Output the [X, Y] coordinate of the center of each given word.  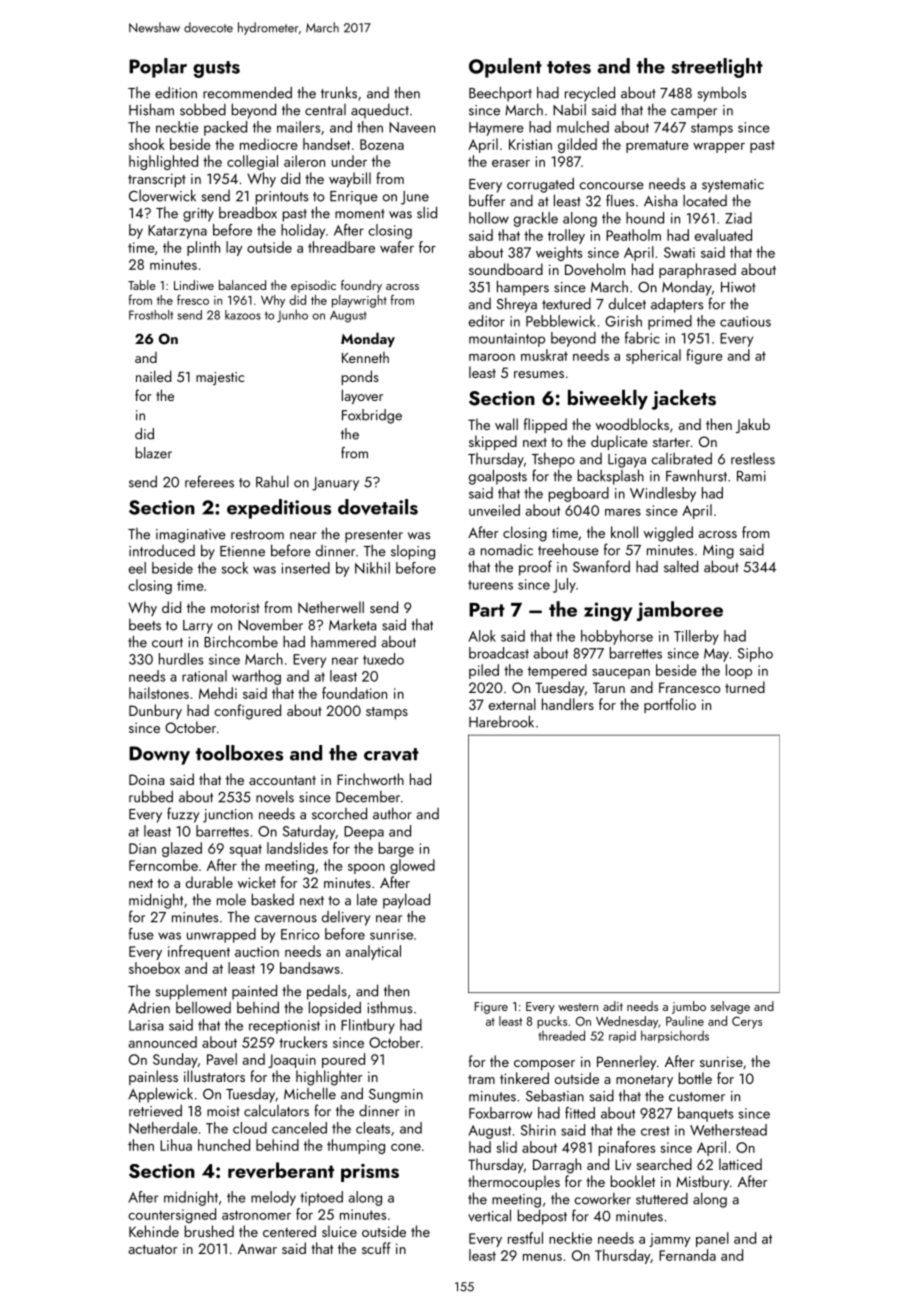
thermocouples [514, 1182]
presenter [374, 536]
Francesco [690, 687]
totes [569, 67]
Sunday [175, 1060]
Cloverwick [162, 195]
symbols [722, 94]
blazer [154, 453]
